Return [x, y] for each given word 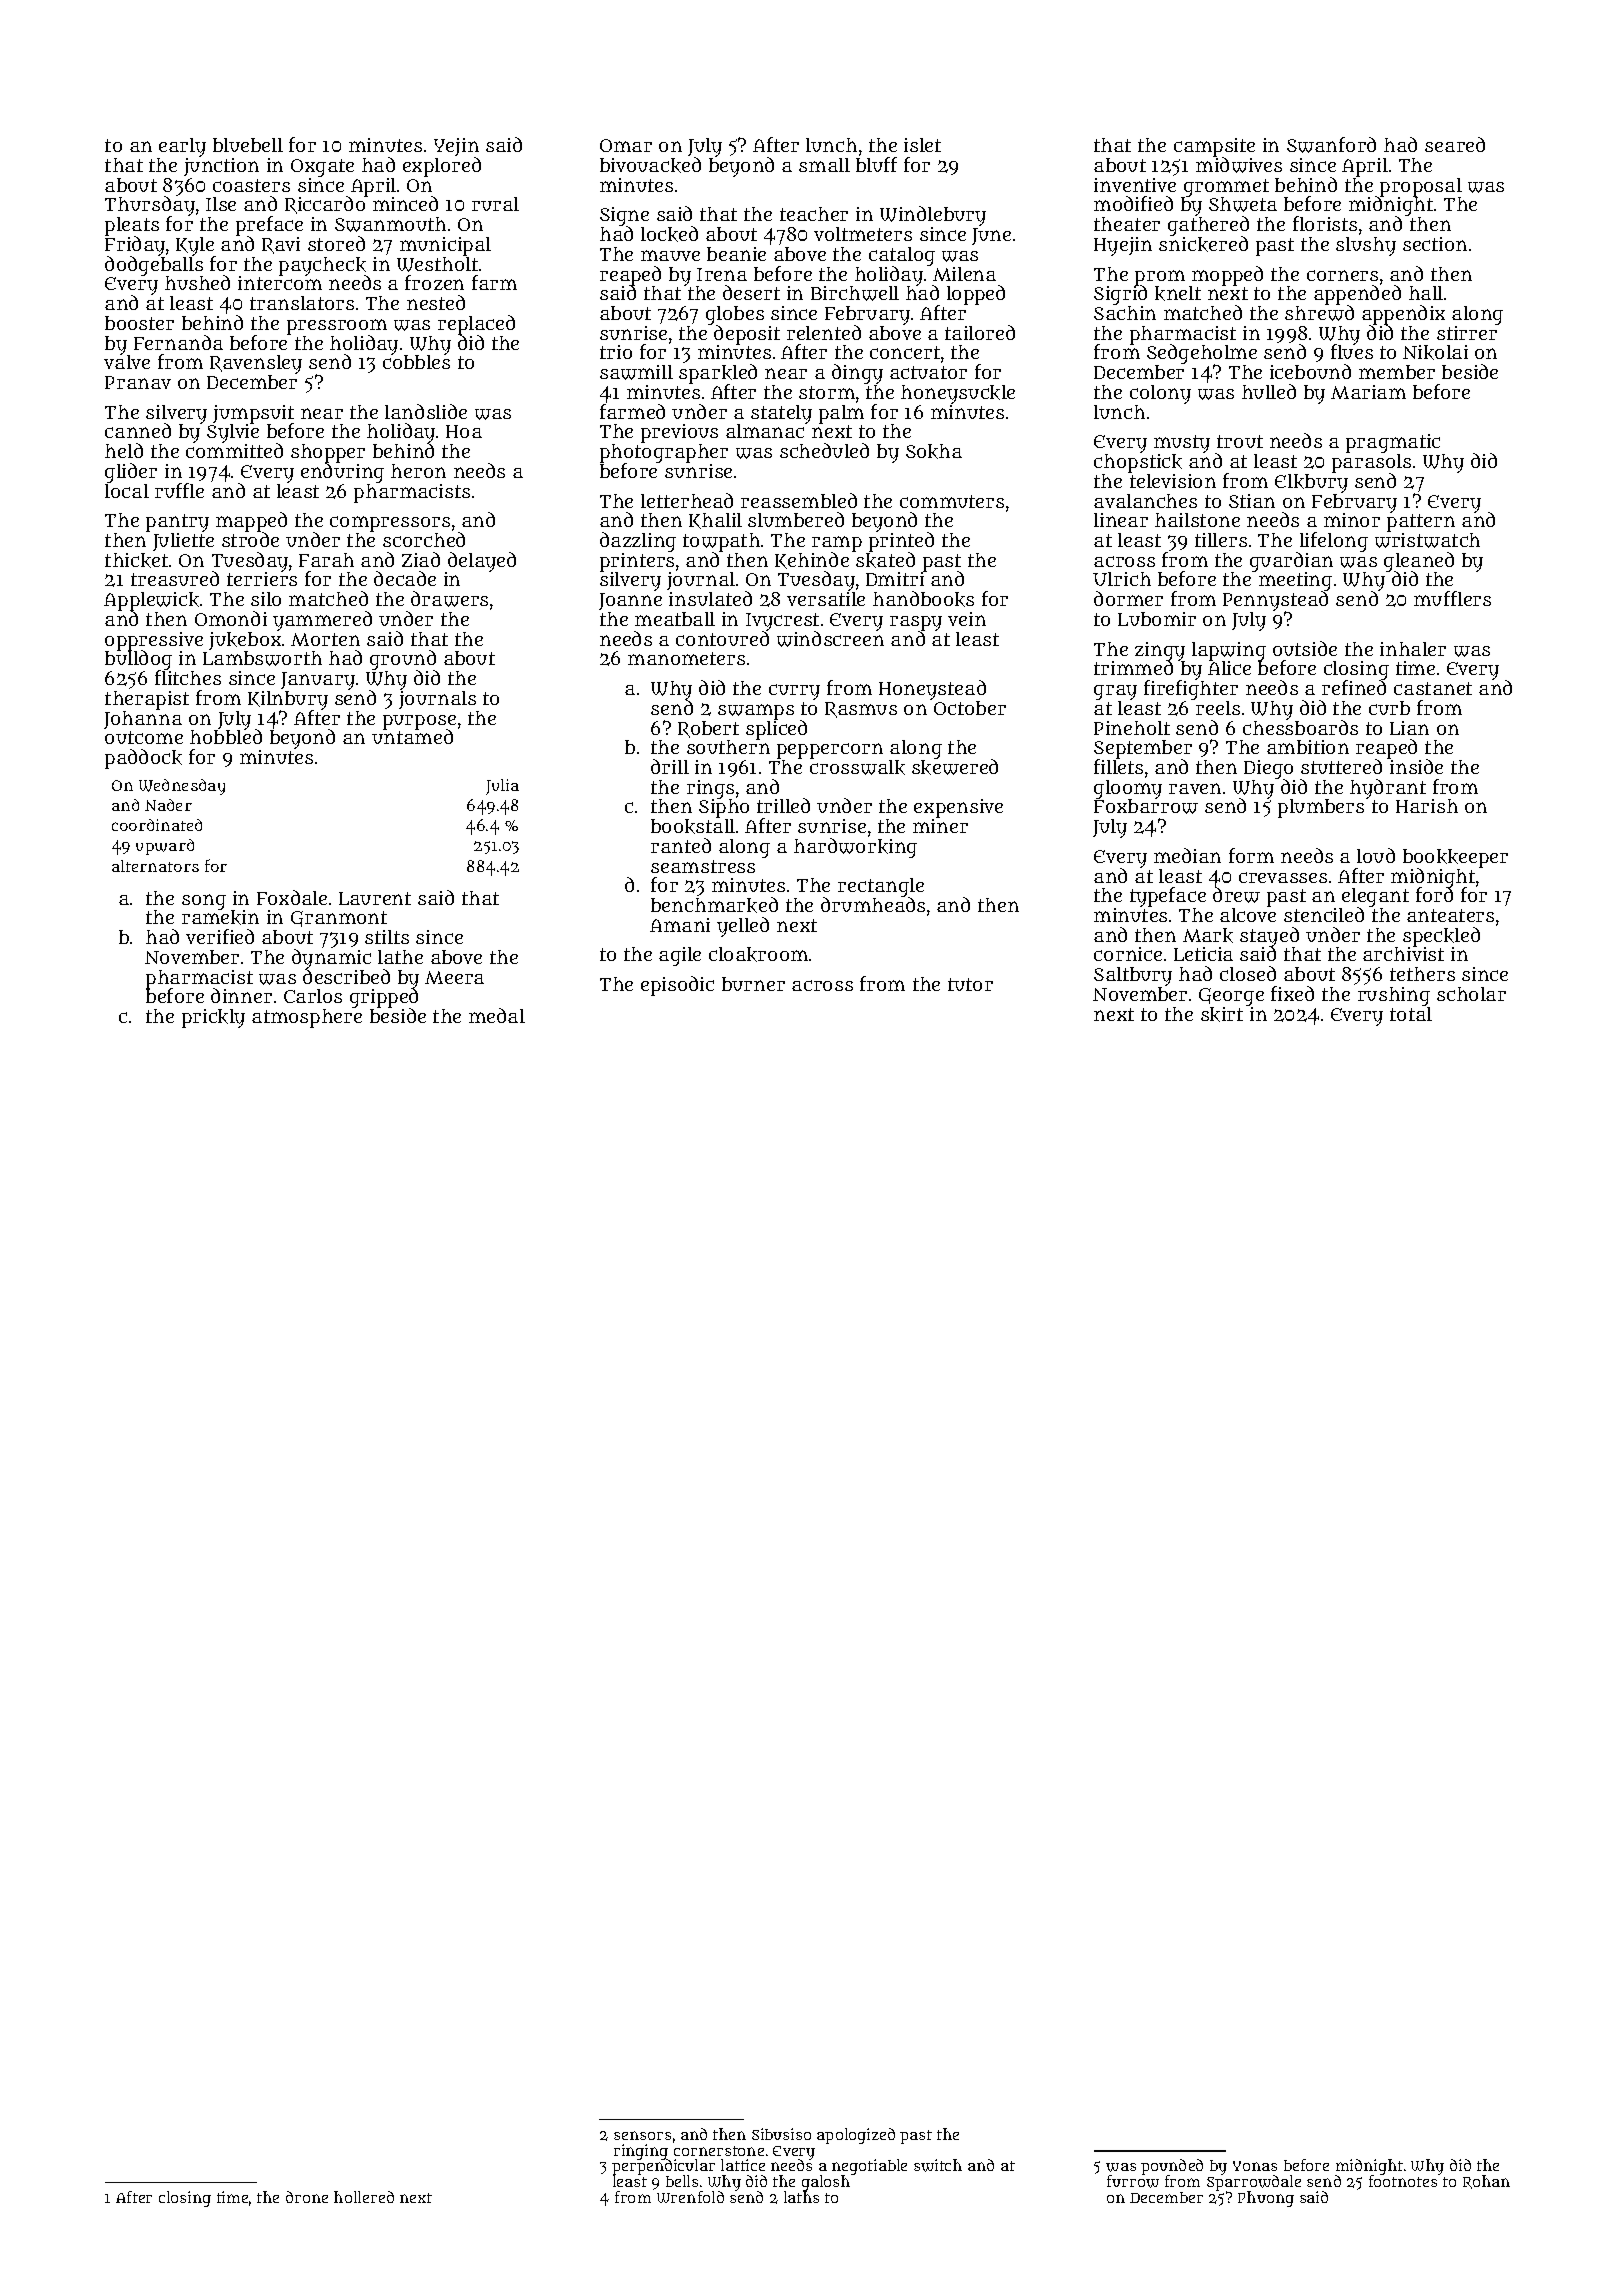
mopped [1227, 276]
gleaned [1419, 562]
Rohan [1486, 2182]
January [318, 681]
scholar [1471, 994]
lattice [743, 2165]
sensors [642, 2135]
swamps [756, 712]
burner [753, 984]
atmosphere [307, 1018]
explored [442, 167]
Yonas [1255, 2166]
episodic [677, 986]
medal [497, 1015]
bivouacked [650, 165]
